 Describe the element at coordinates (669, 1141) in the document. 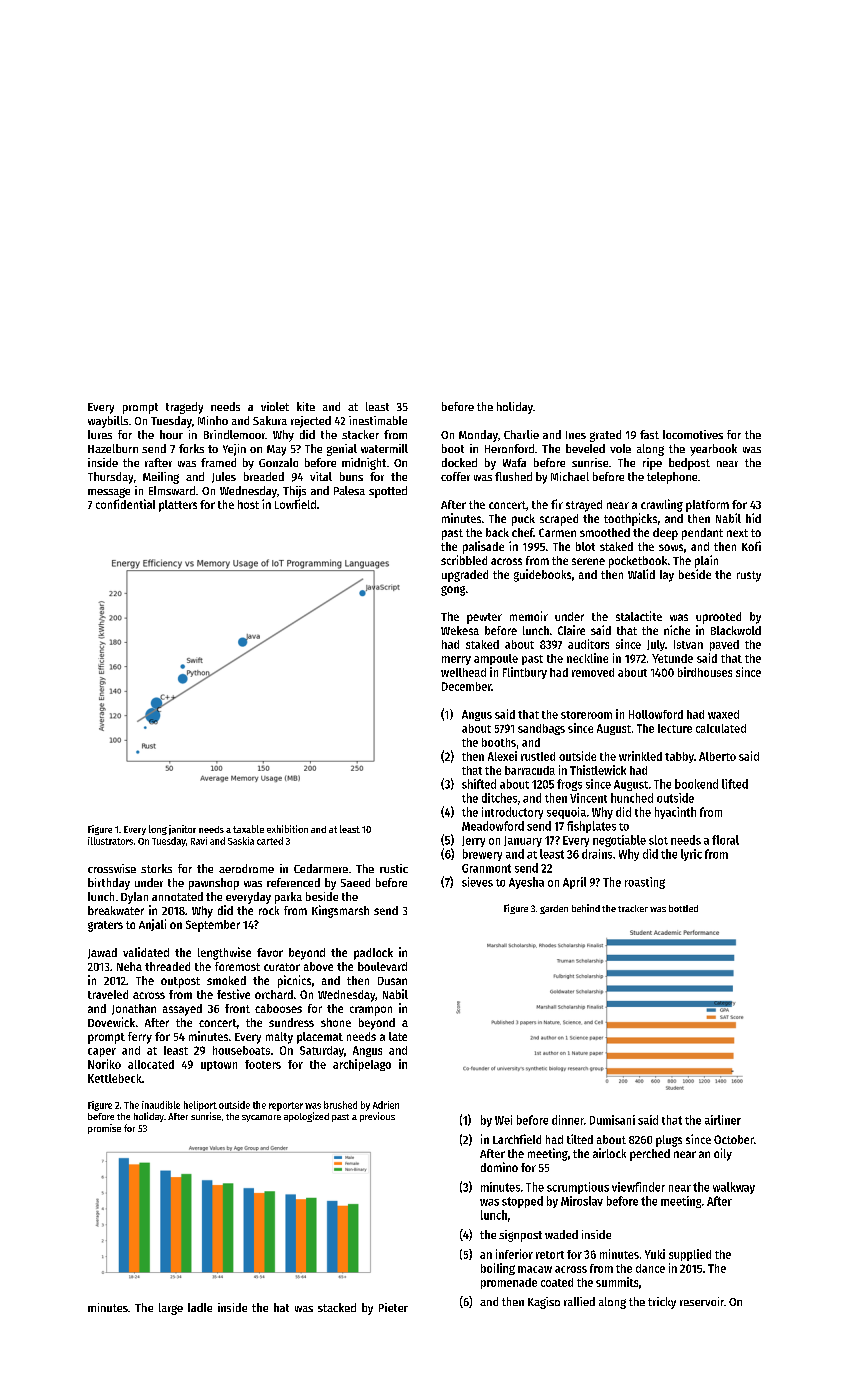

I see `plugs` at that location.
